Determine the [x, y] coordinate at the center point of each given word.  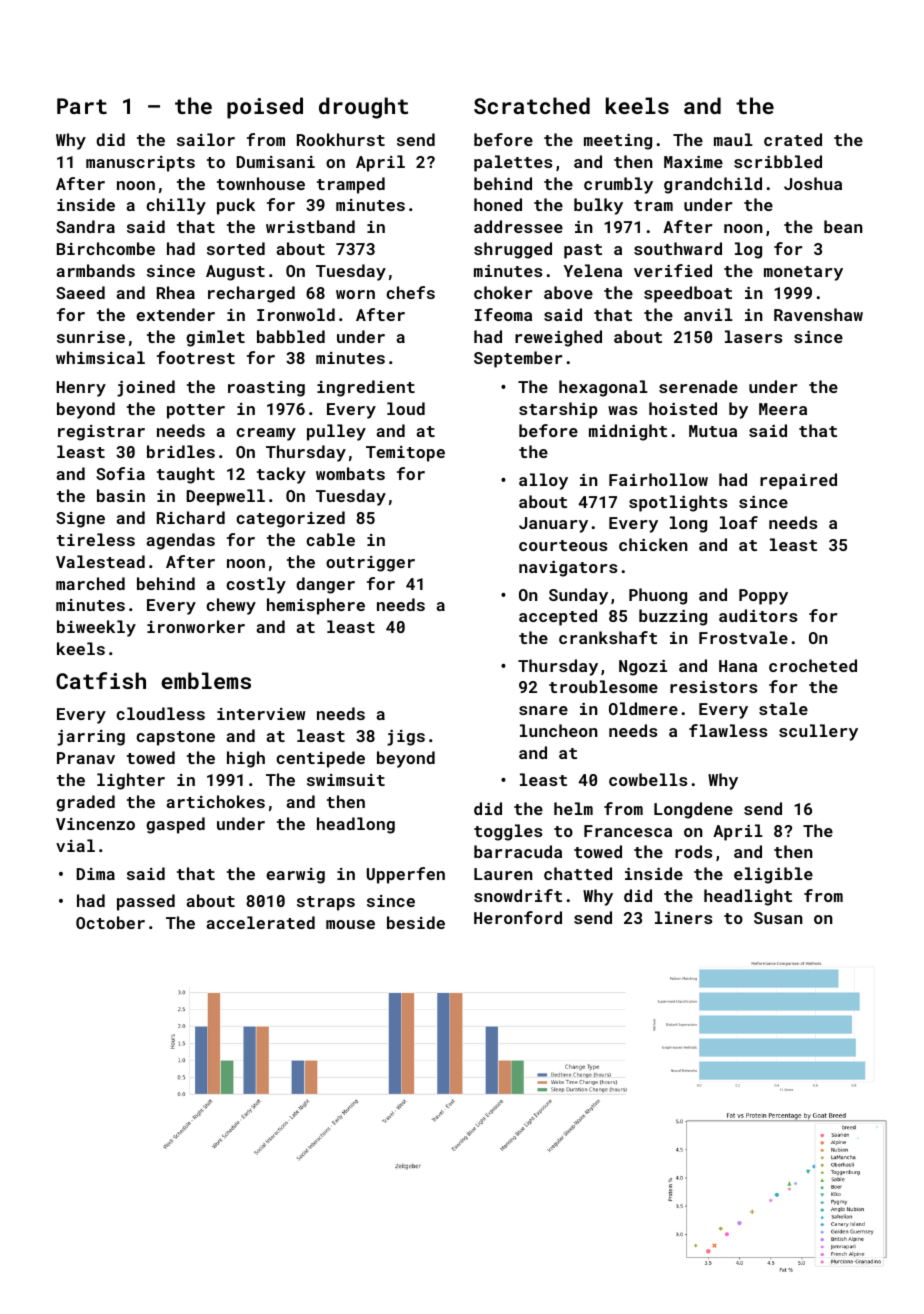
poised [265, 108]
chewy [231, 606]
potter [196, 411]
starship [558, 410]
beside [416, 922]
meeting [618, 142]
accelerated [260, 922]
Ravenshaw [818, 314]
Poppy [763, 597]
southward [678, 248]
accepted [558, 617]
